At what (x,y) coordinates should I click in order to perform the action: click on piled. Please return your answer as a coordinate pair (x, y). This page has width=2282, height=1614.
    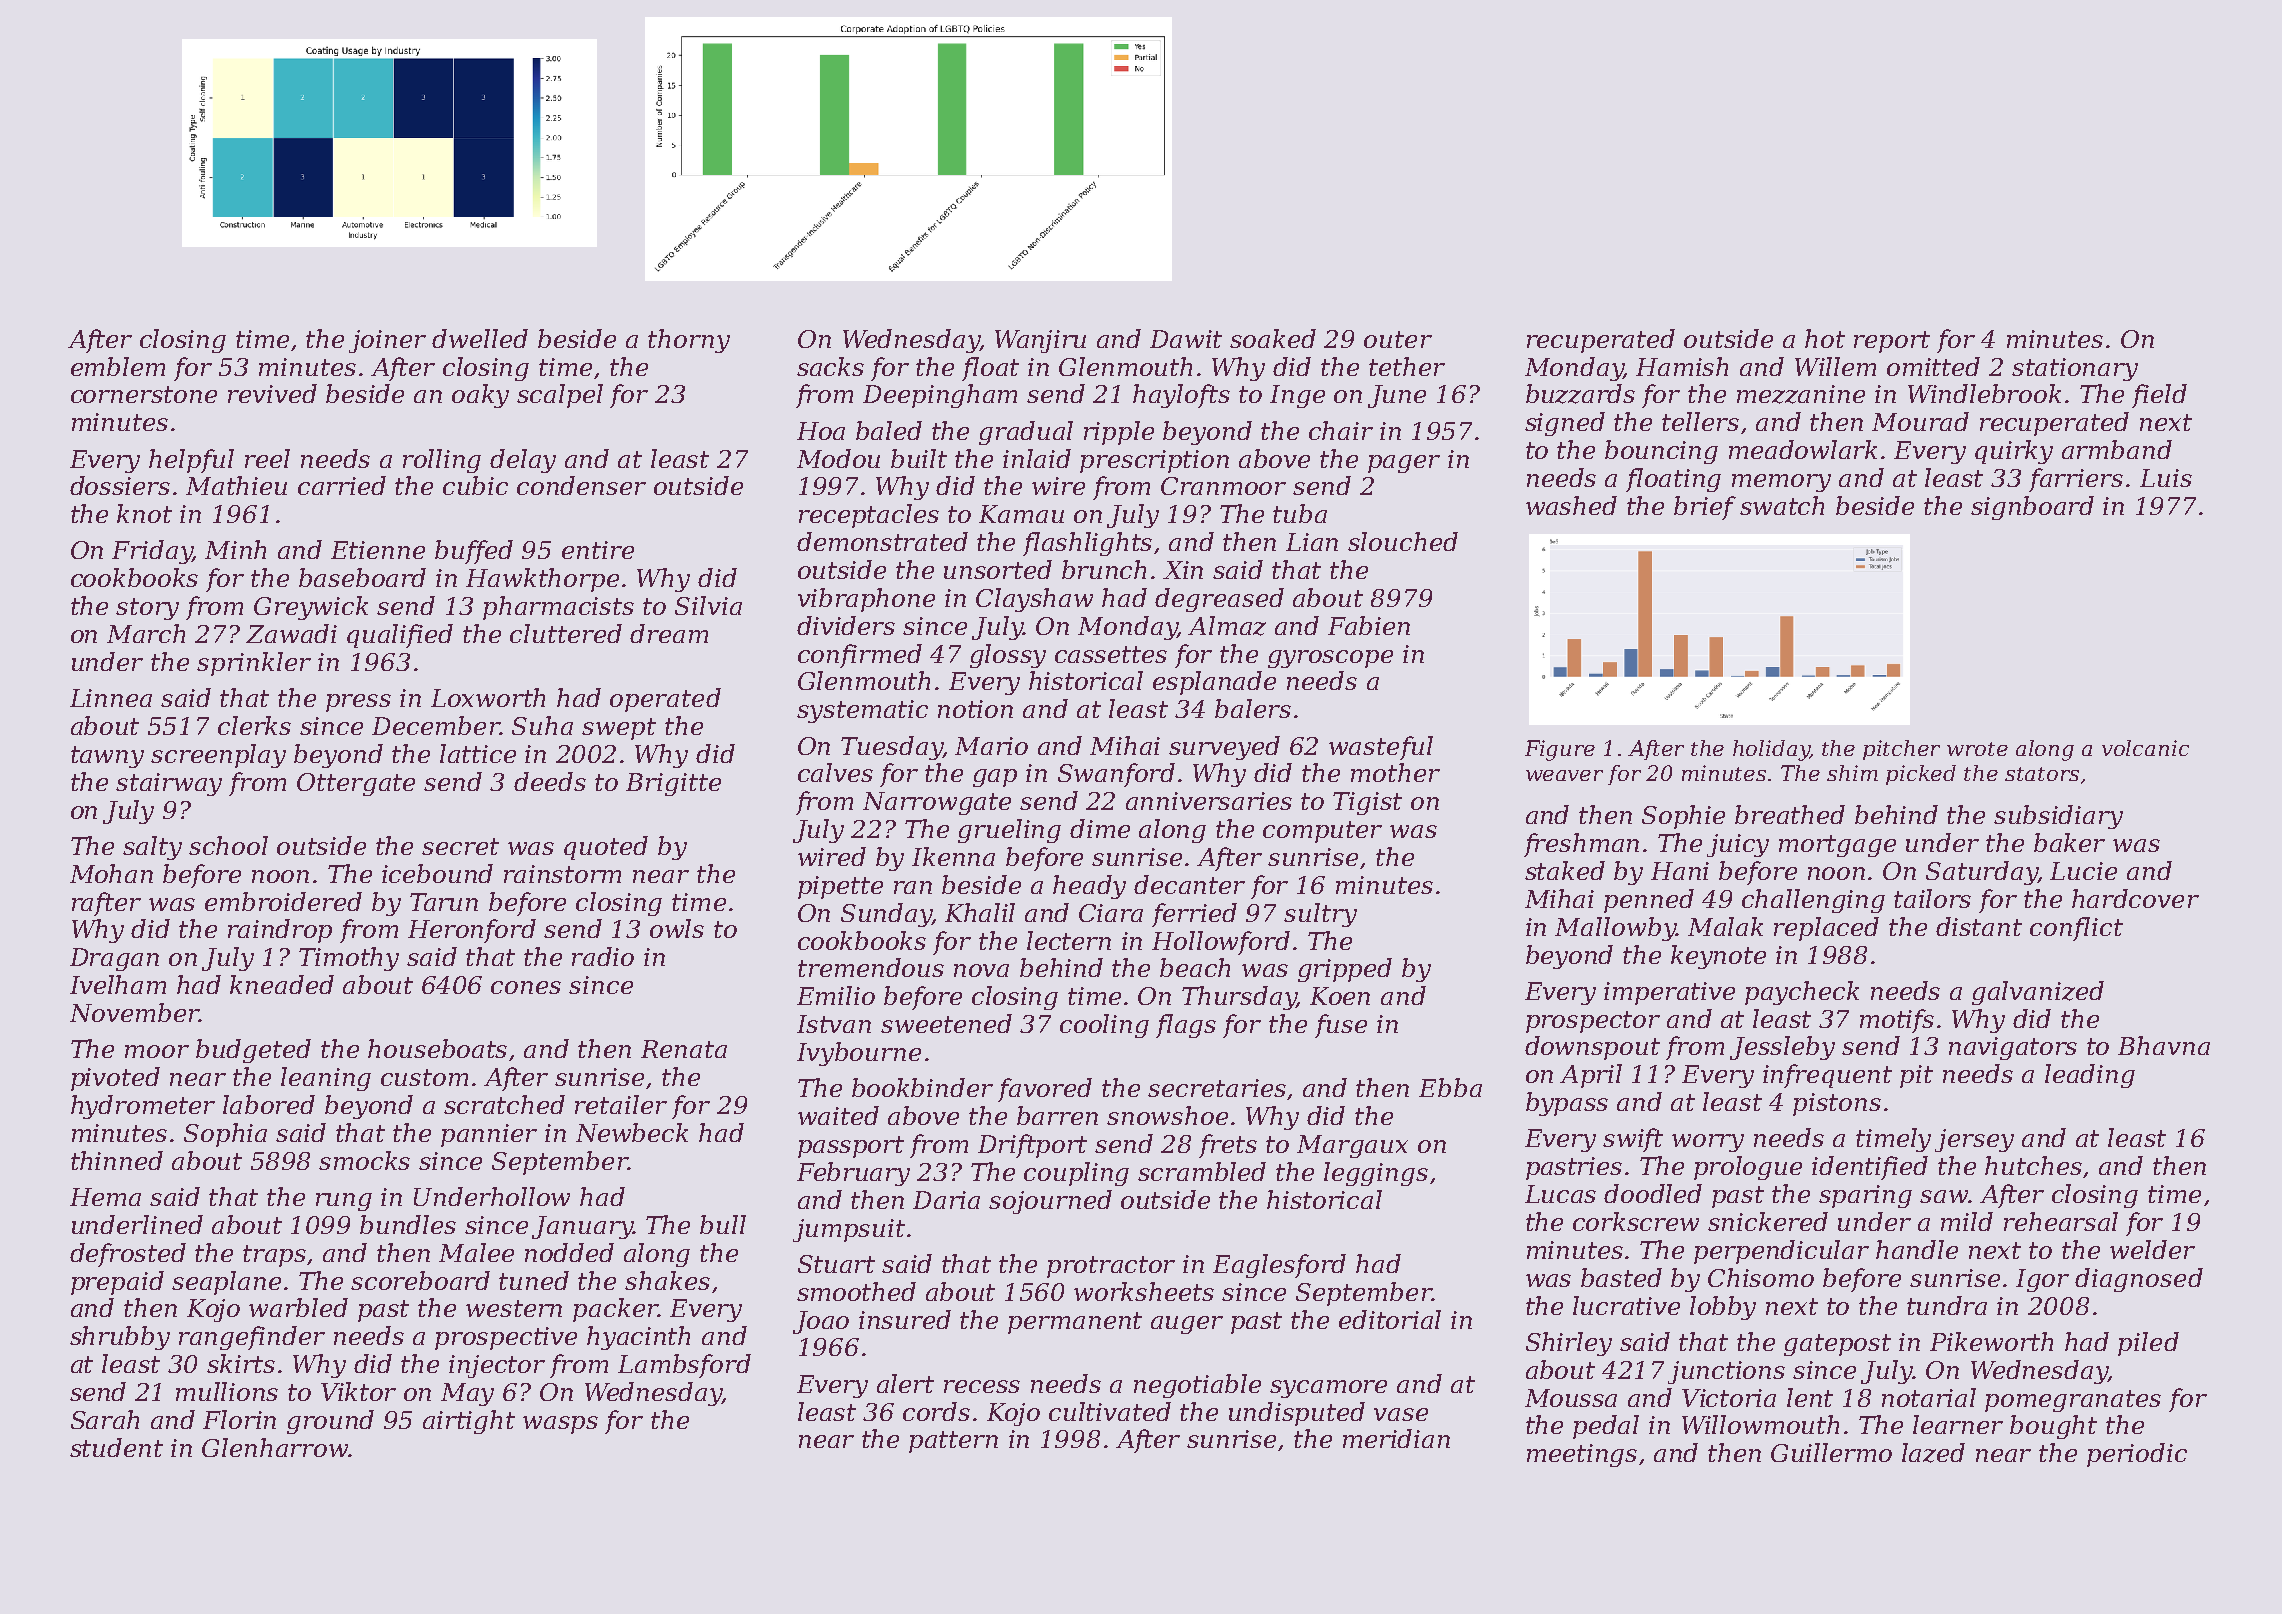
    Looking at the image, I should click on (2148, 1344).
